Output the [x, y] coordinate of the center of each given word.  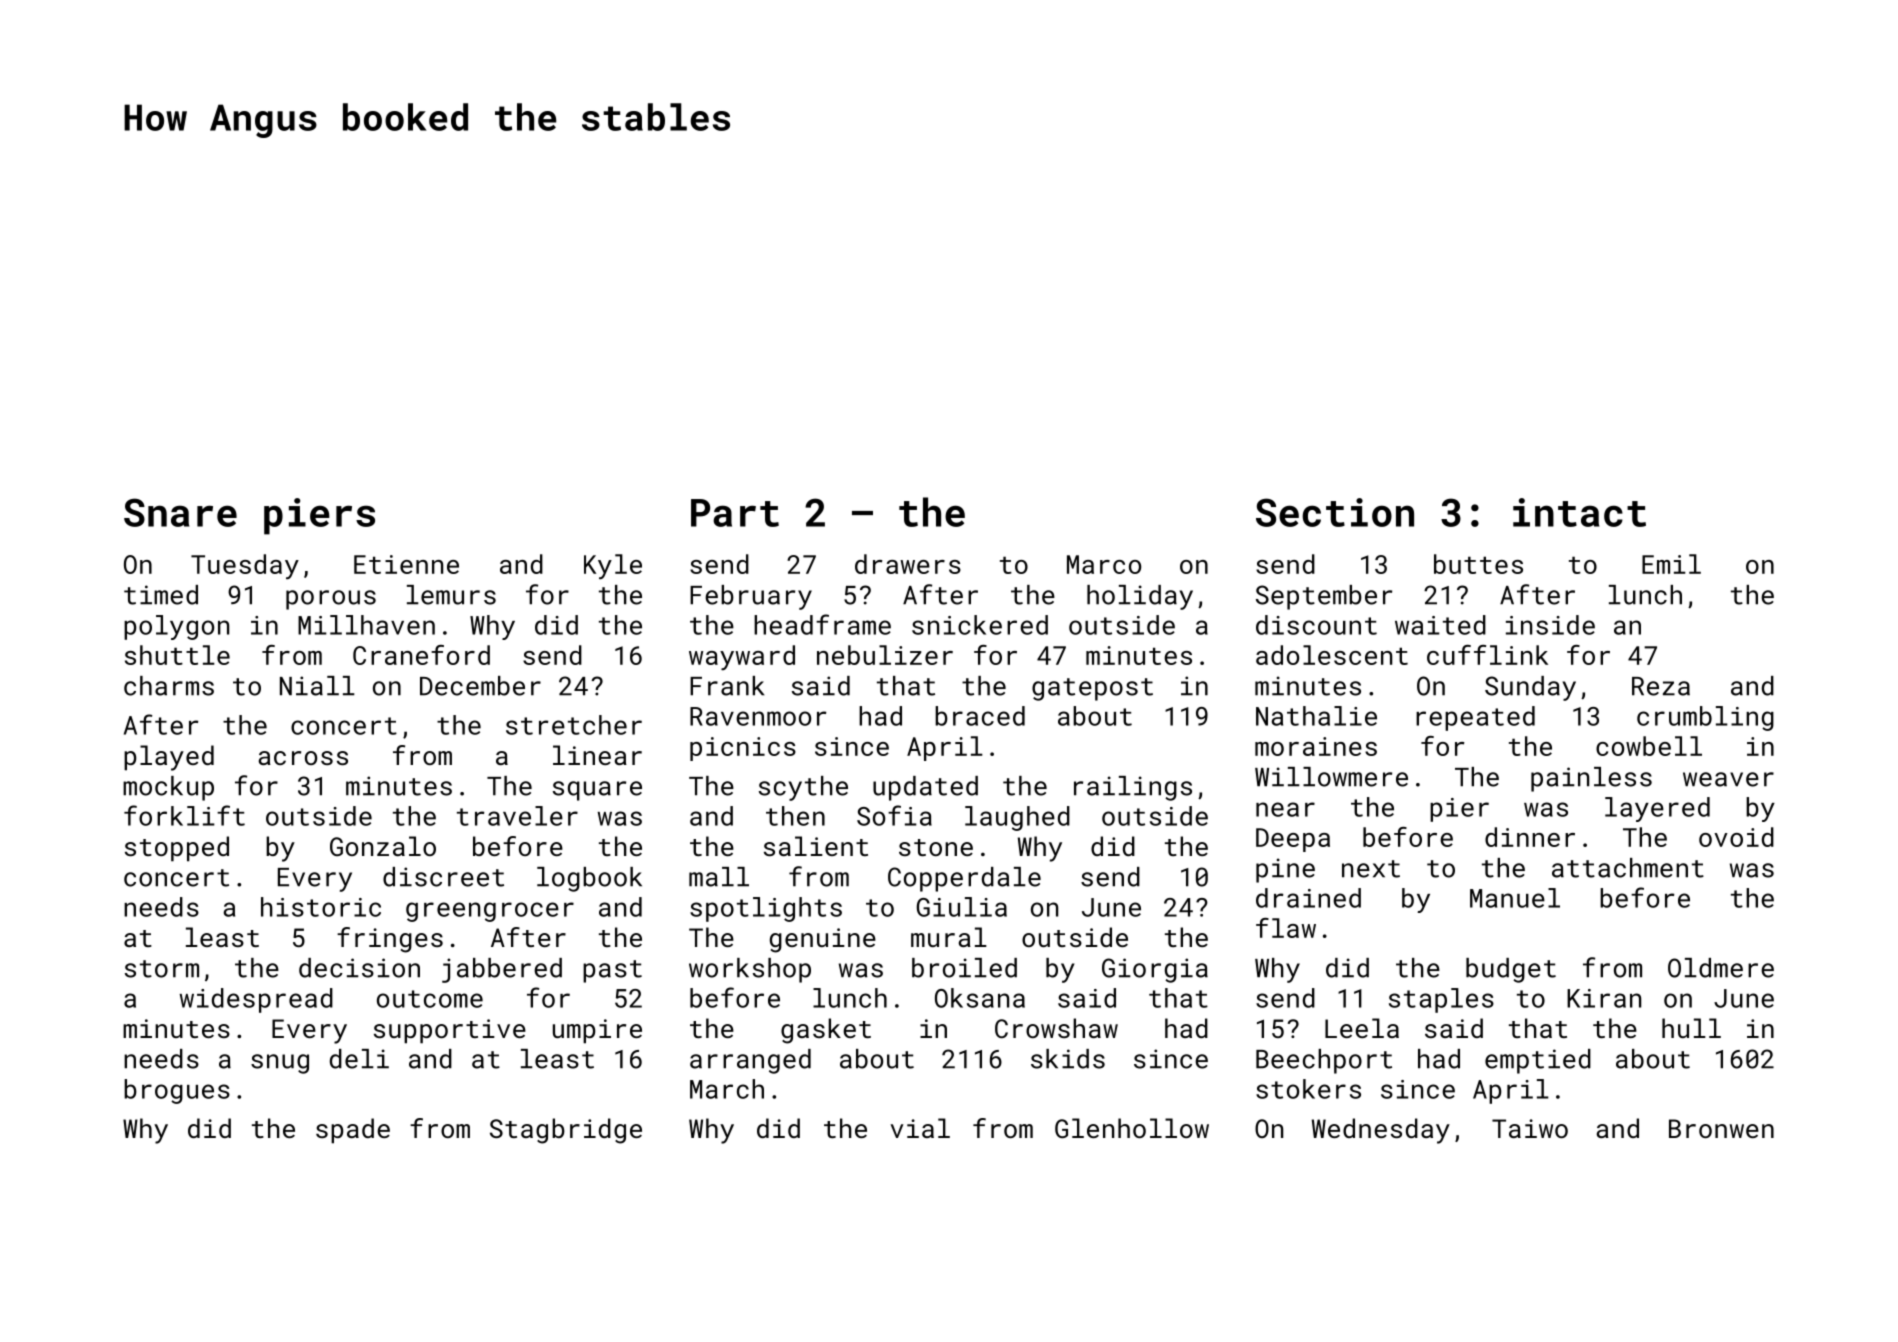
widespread [256, 1000]
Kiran [1604, 998]
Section [1335, 512]
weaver [1728, 779]
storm [162, 969]
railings [1133, 788]
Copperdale [964, 879]
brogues [177, 1091]
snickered [980, 625]
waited [1440, 625]
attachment [1628, 868]
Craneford [421, 655]
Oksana [980, 998]
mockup [168, 788]
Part [735, 513]
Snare [180, 512]
